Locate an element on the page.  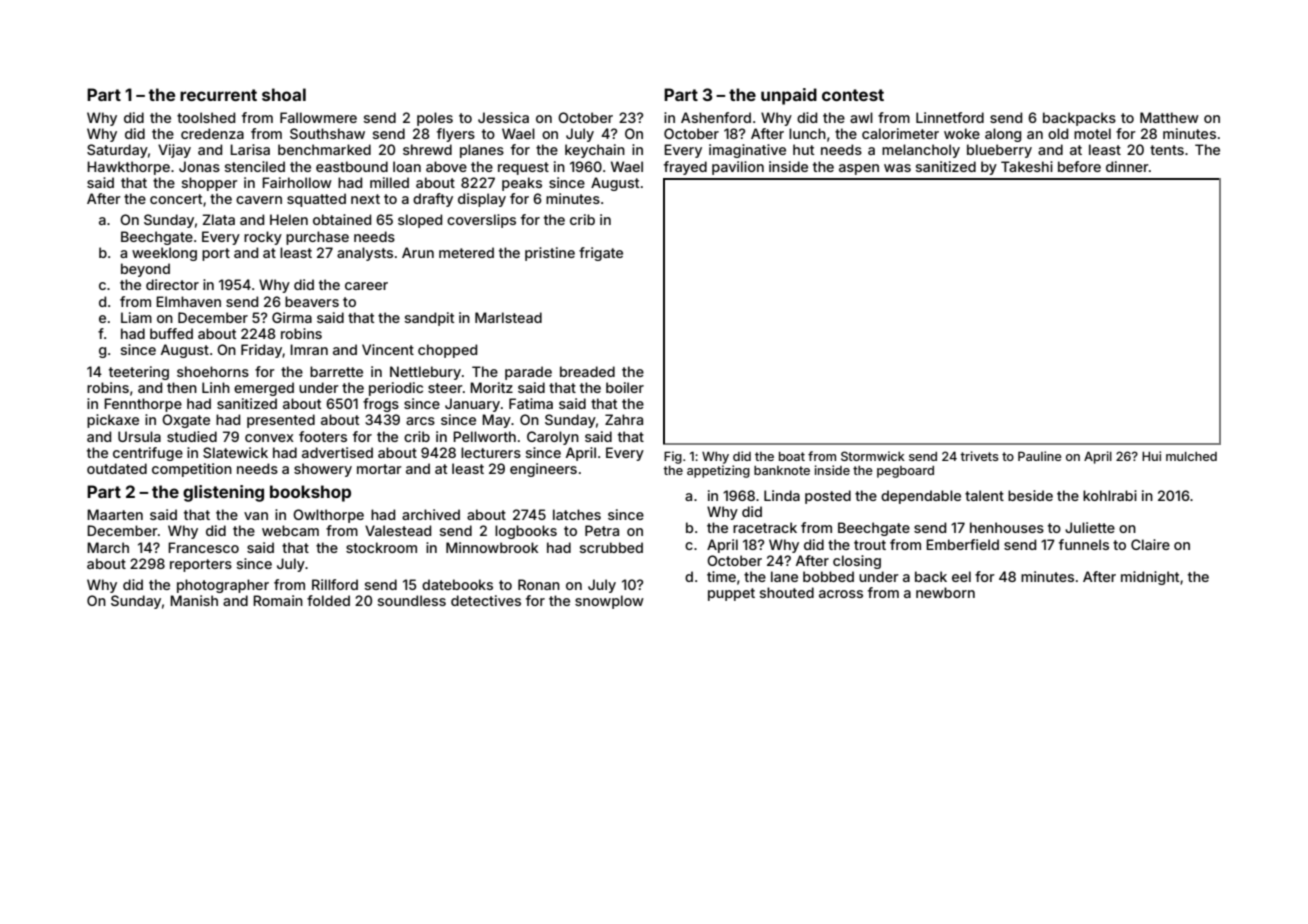
Slatewick is located at coordinates (235, 452).
